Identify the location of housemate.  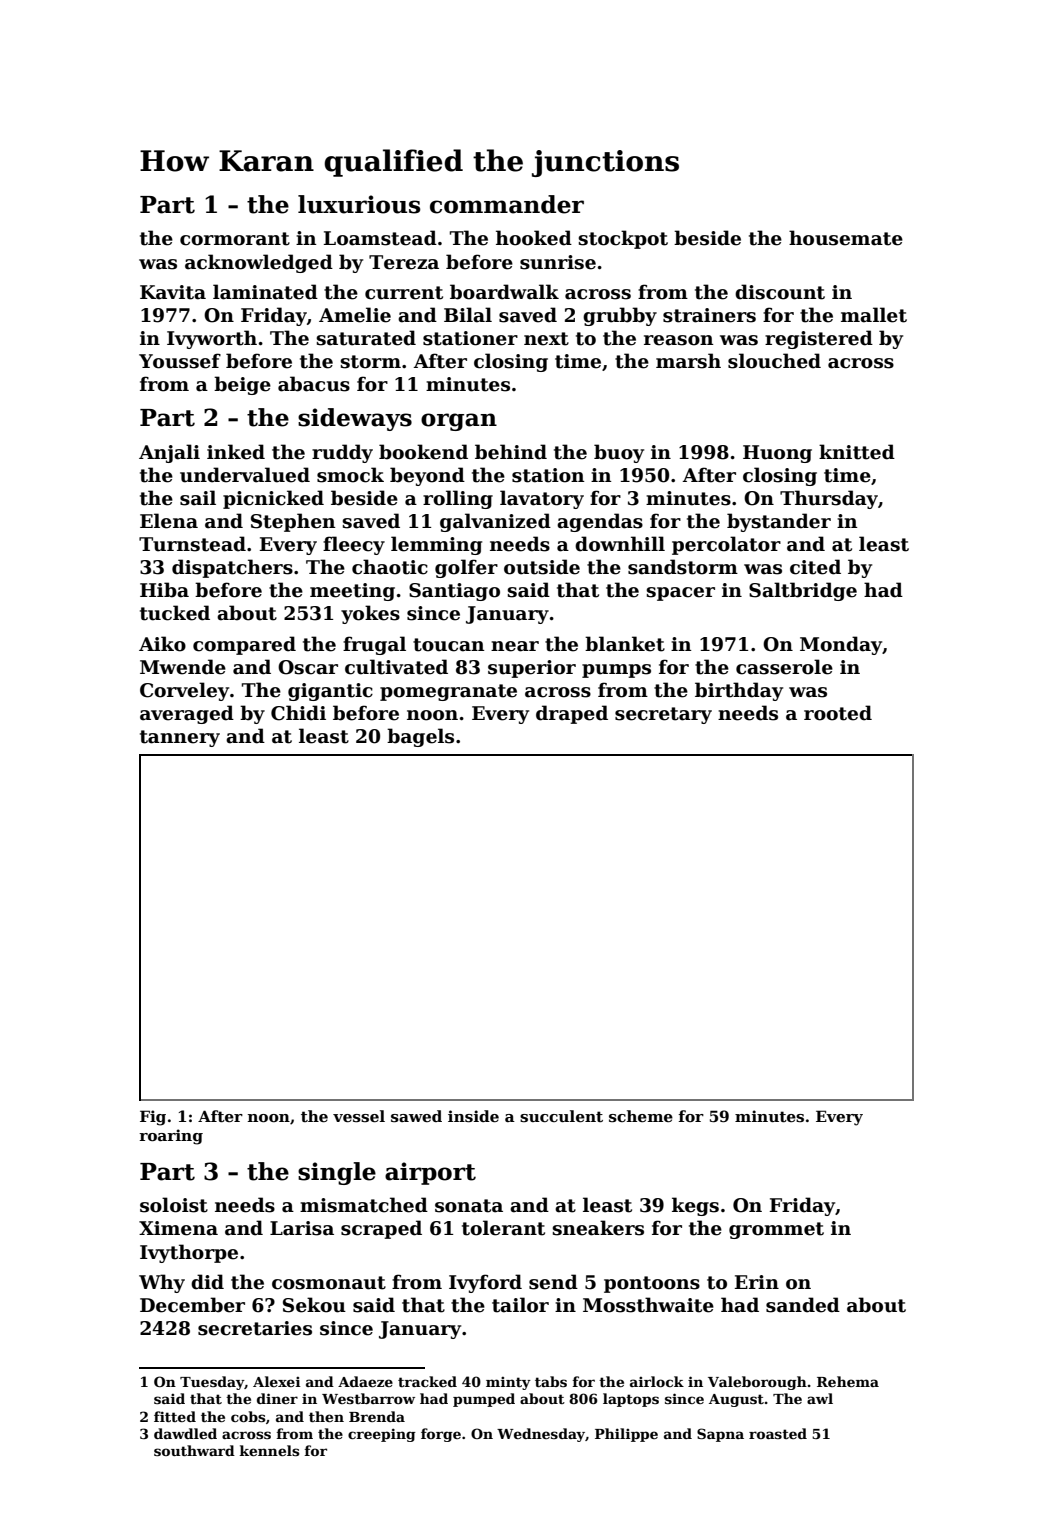
(846, 238).
